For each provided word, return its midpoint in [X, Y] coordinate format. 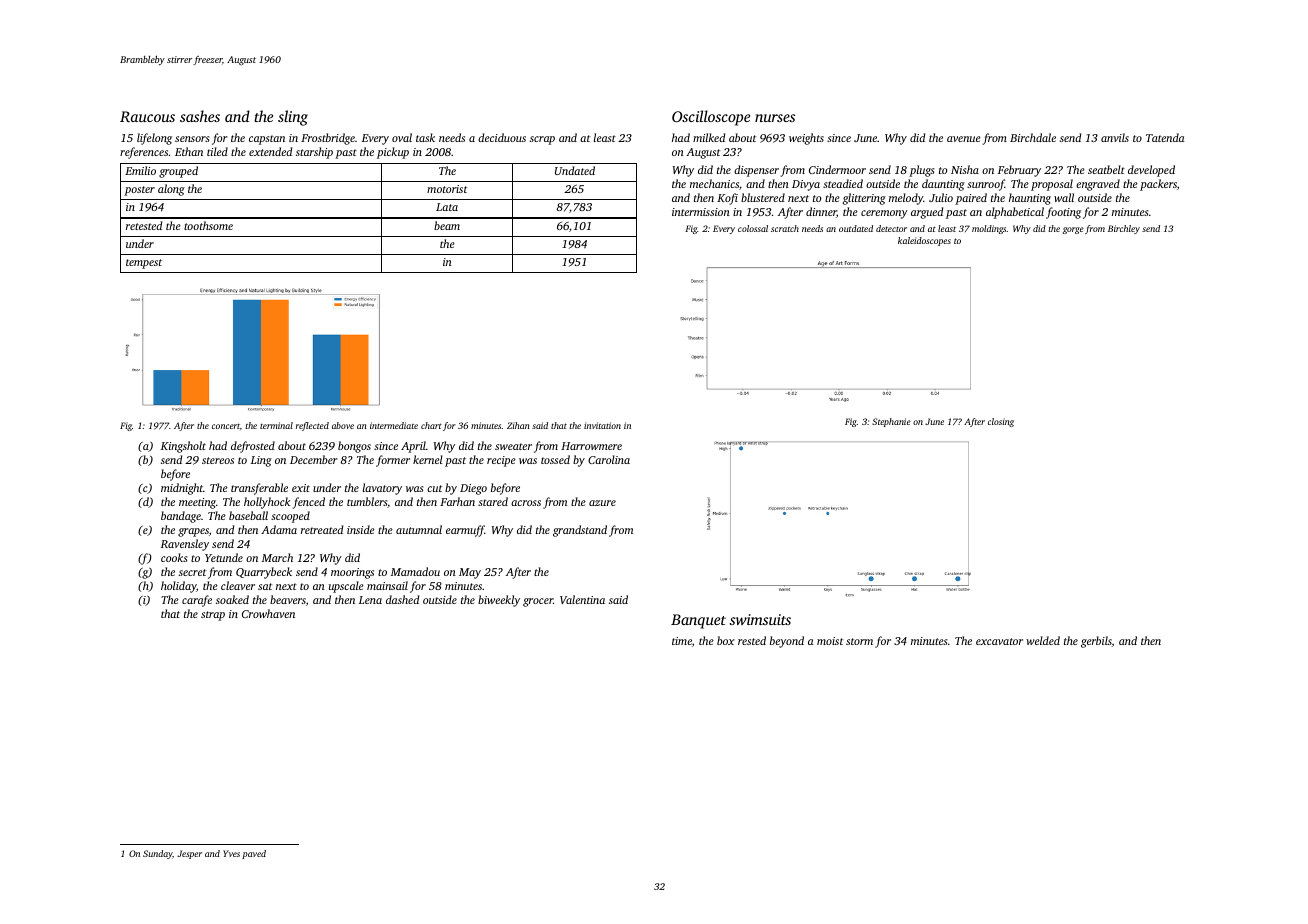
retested [144, 225]
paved [254, 854]
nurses [775, 118]
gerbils [1096, 642]
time [682, 641]
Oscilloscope [711, 118]
